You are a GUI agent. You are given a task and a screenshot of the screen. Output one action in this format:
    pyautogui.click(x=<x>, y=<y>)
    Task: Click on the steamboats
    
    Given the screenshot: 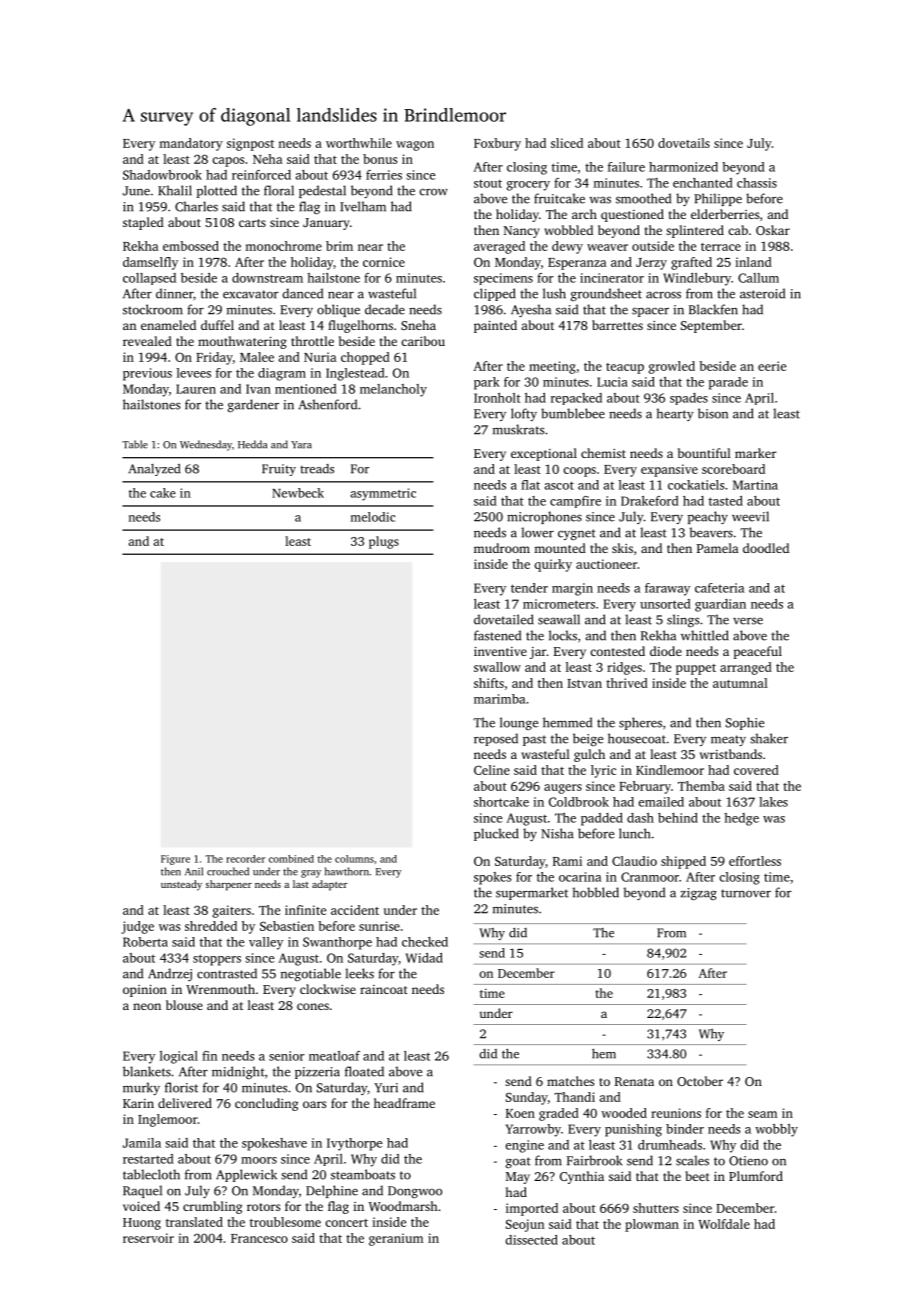 What is the action you would take?
    pyautogui.click(x=363, y=1174)
